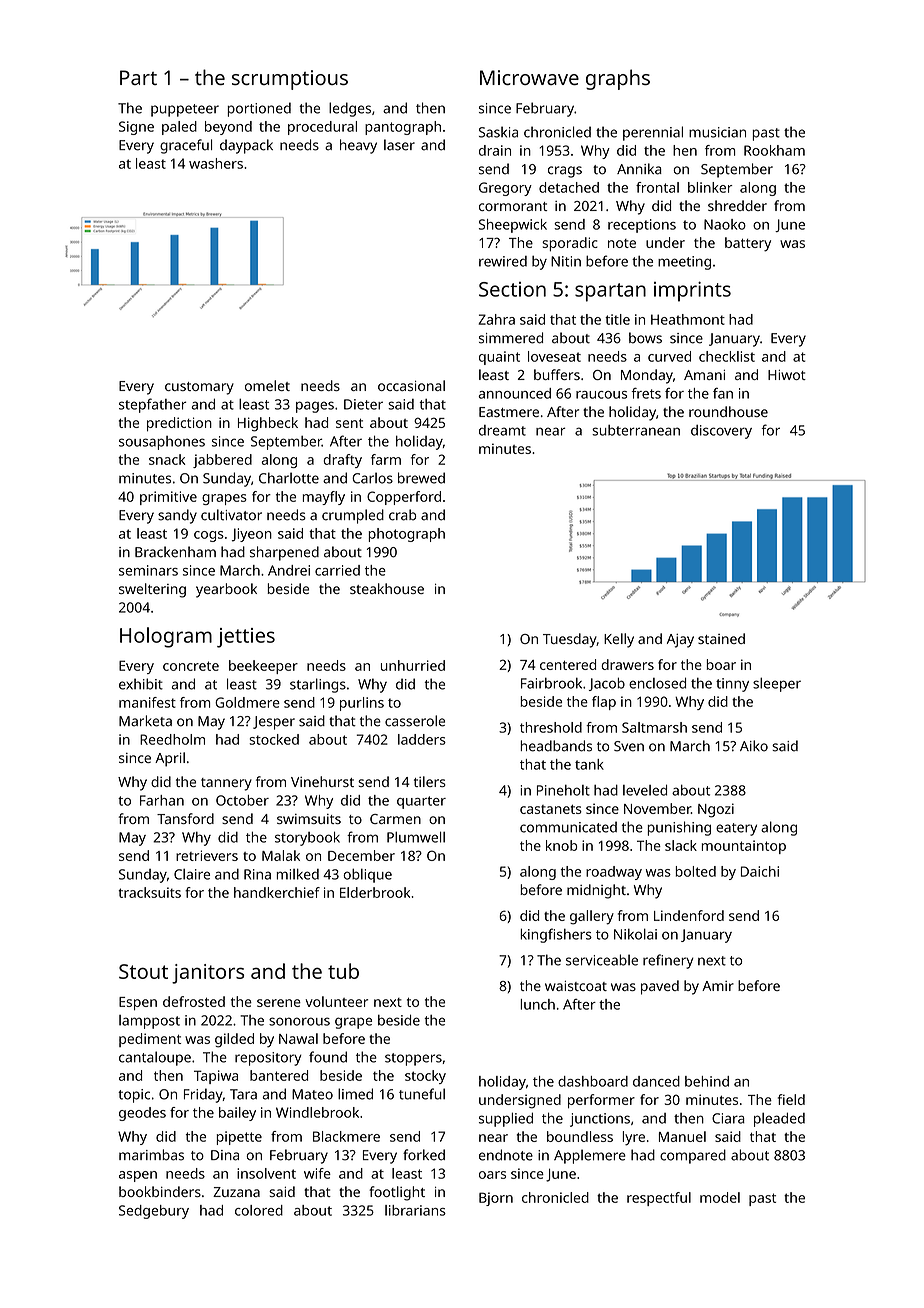  What do you see at coordinates (618, 79) in the image?
I see `graphs` at bounding box center [618, 79].
